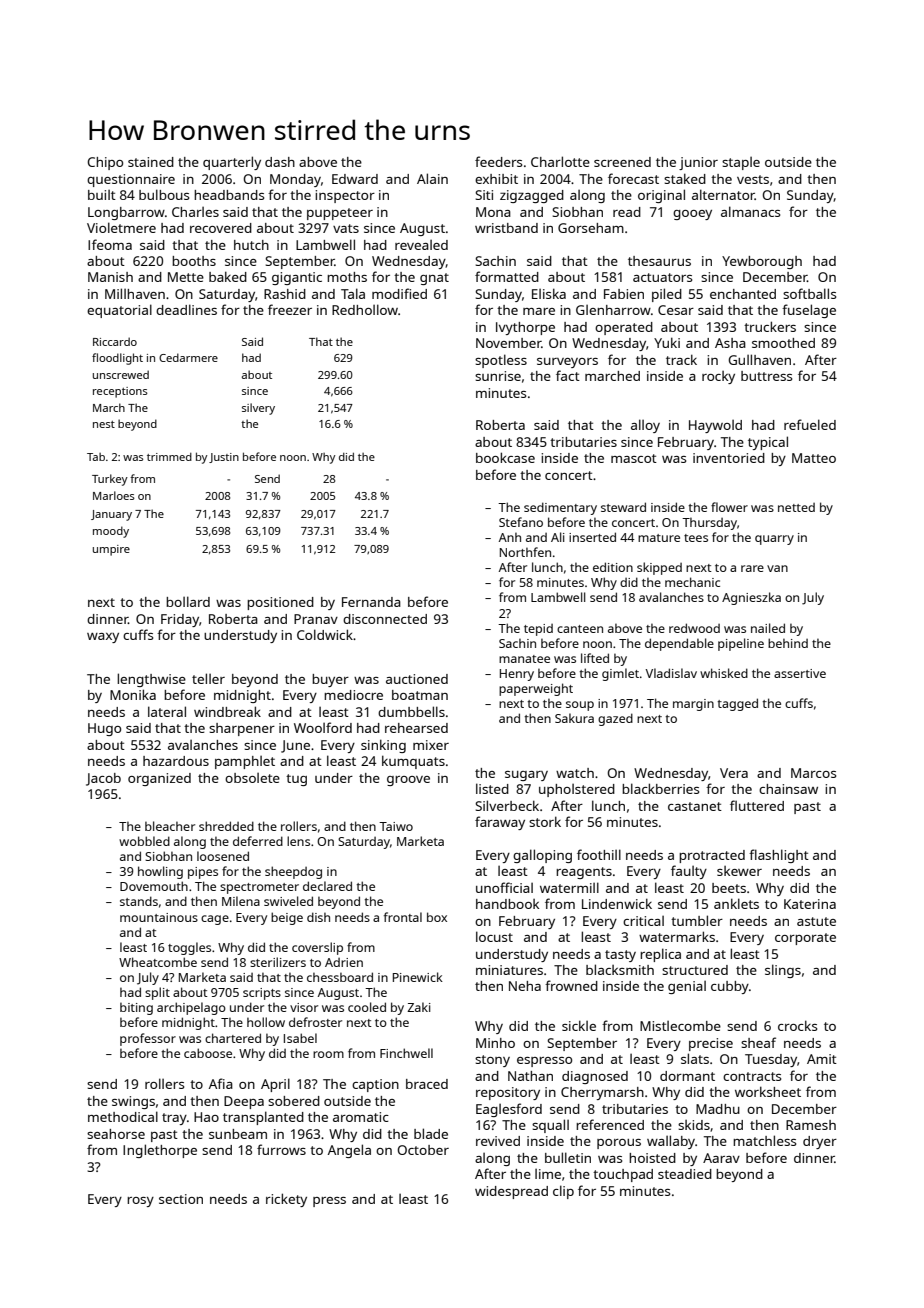 The height and width of the screenshot is (1308, 924). I want to click on bookcase, so click(505, 457).
